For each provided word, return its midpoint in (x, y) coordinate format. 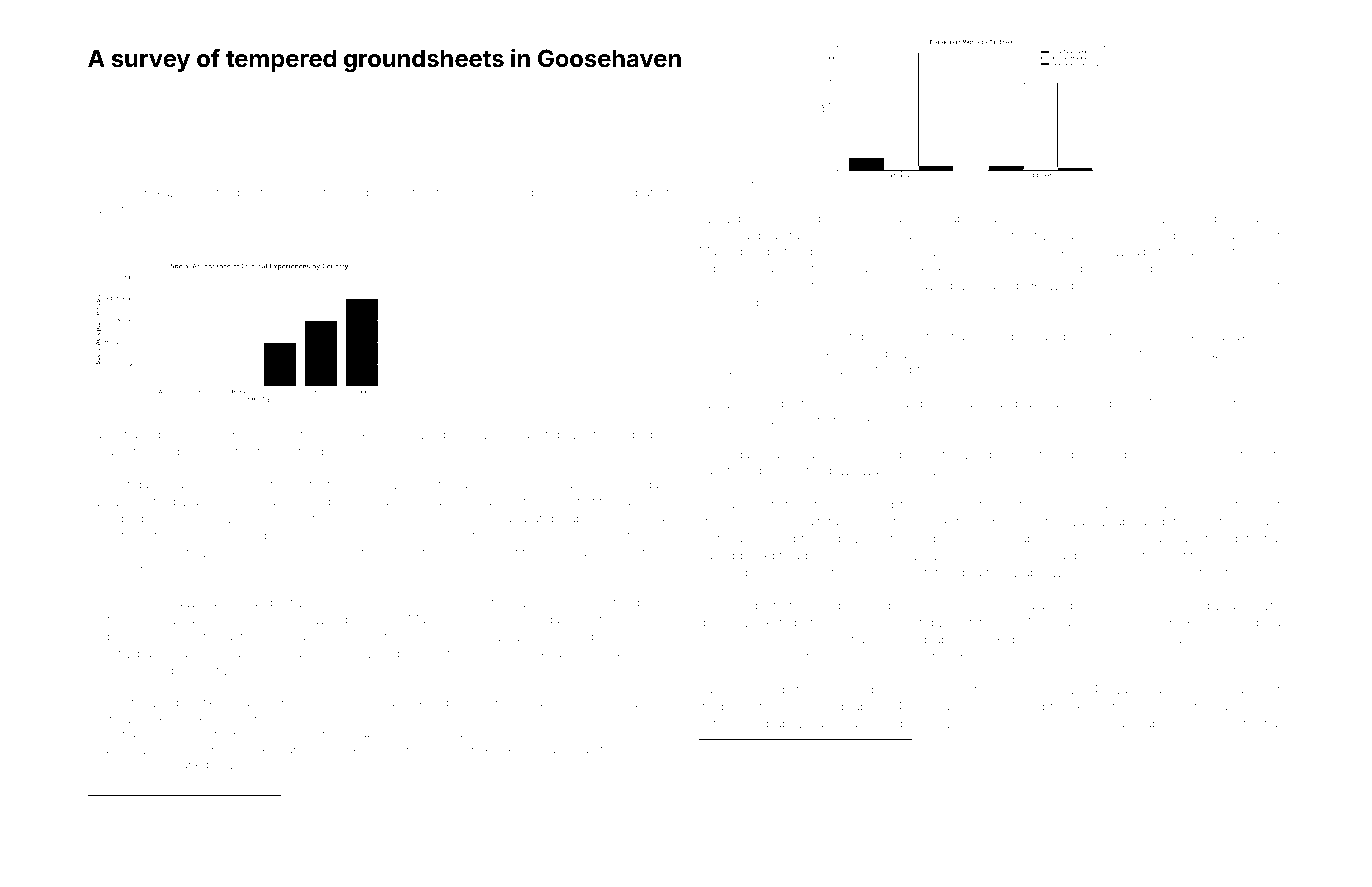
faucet (1266, 218)
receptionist (599, 637)
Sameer (487, 192)
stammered (189, 636)
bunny (256, 194)
